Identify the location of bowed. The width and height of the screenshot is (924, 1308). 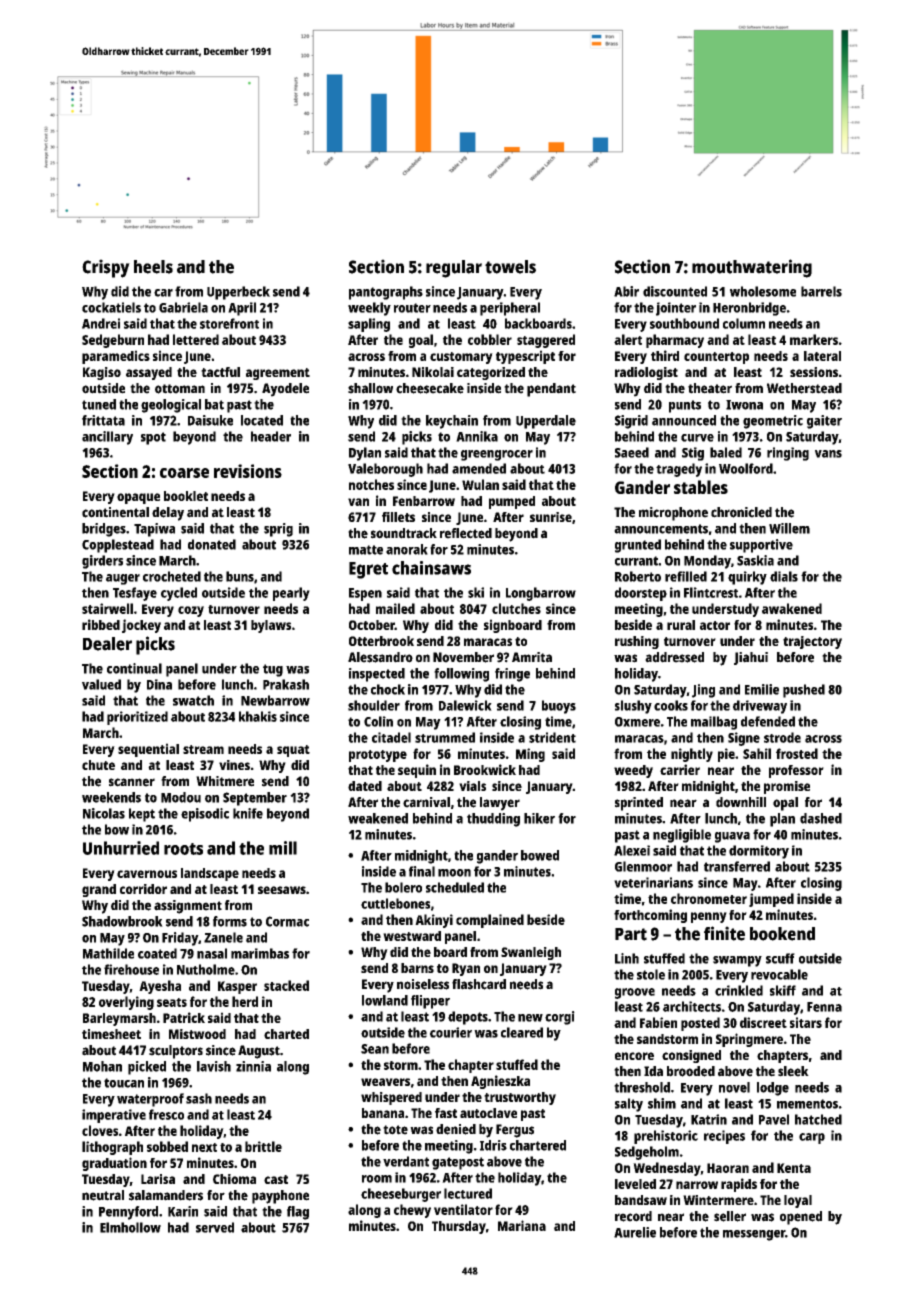
(540, 855).
